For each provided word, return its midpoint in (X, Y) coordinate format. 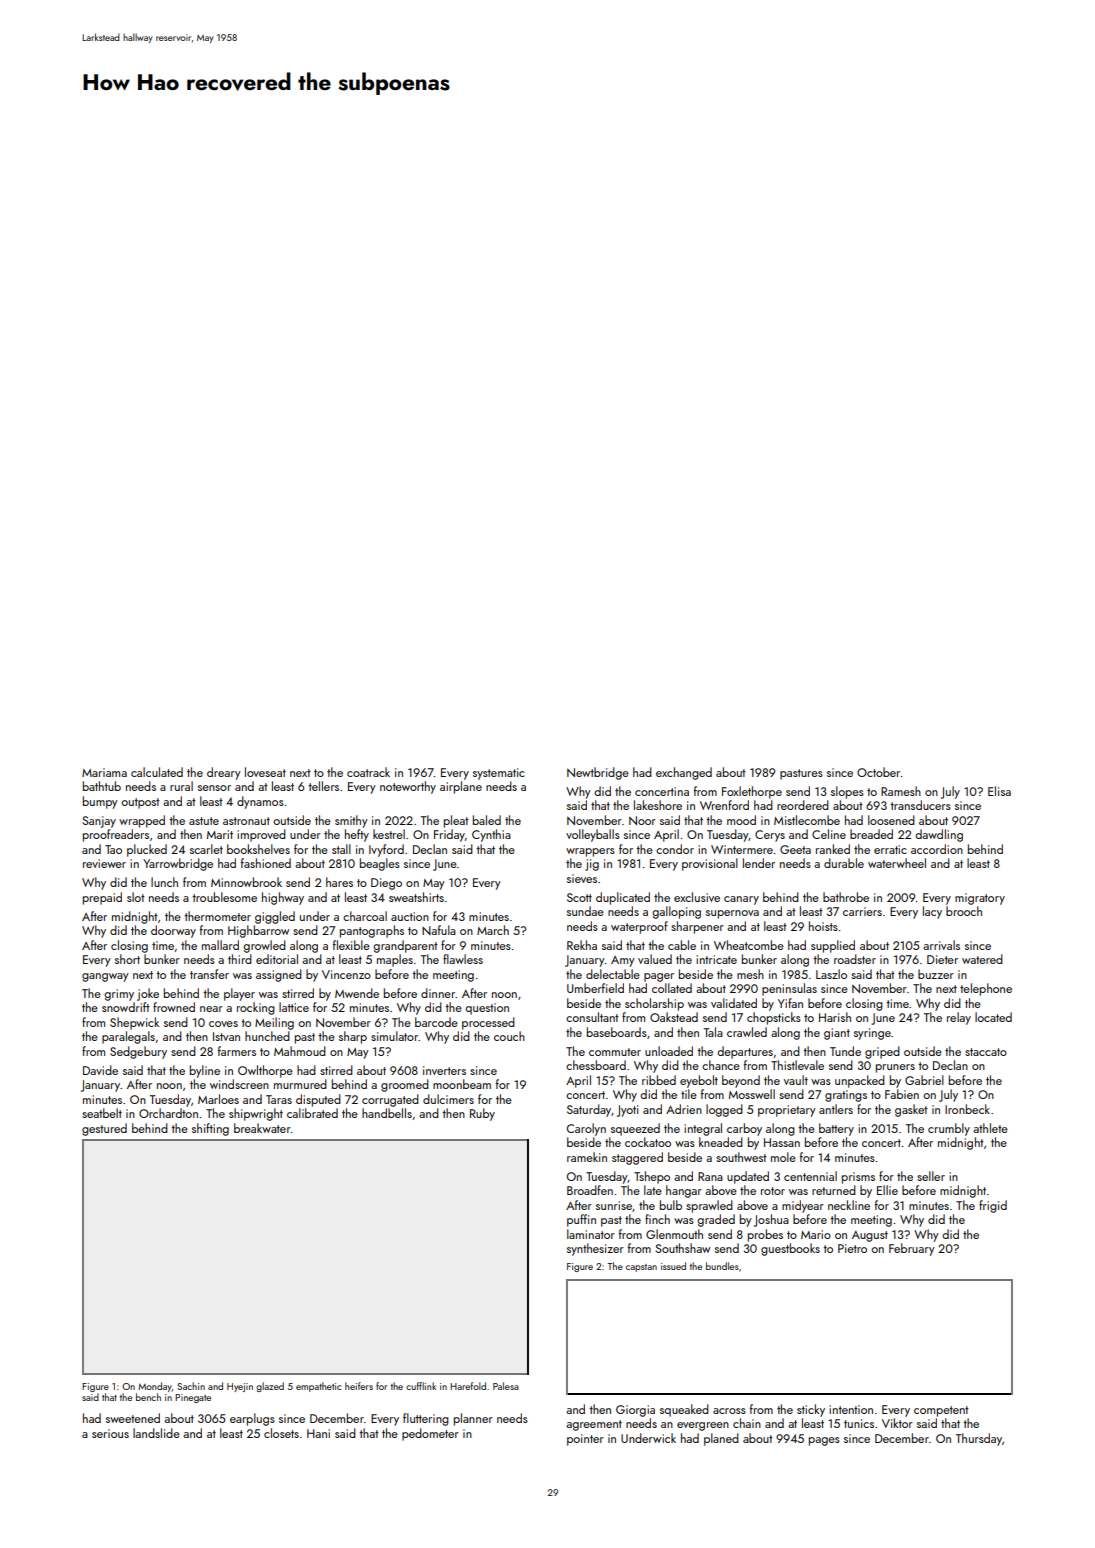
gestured (104, 1129)
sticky (811, 1410)
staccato (986, 1052)
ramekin (587, 1157)
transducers (920, 805)
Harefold (468, 1386)
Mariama (104, 772)
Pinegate (193, 1398)
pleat (456, 821)
